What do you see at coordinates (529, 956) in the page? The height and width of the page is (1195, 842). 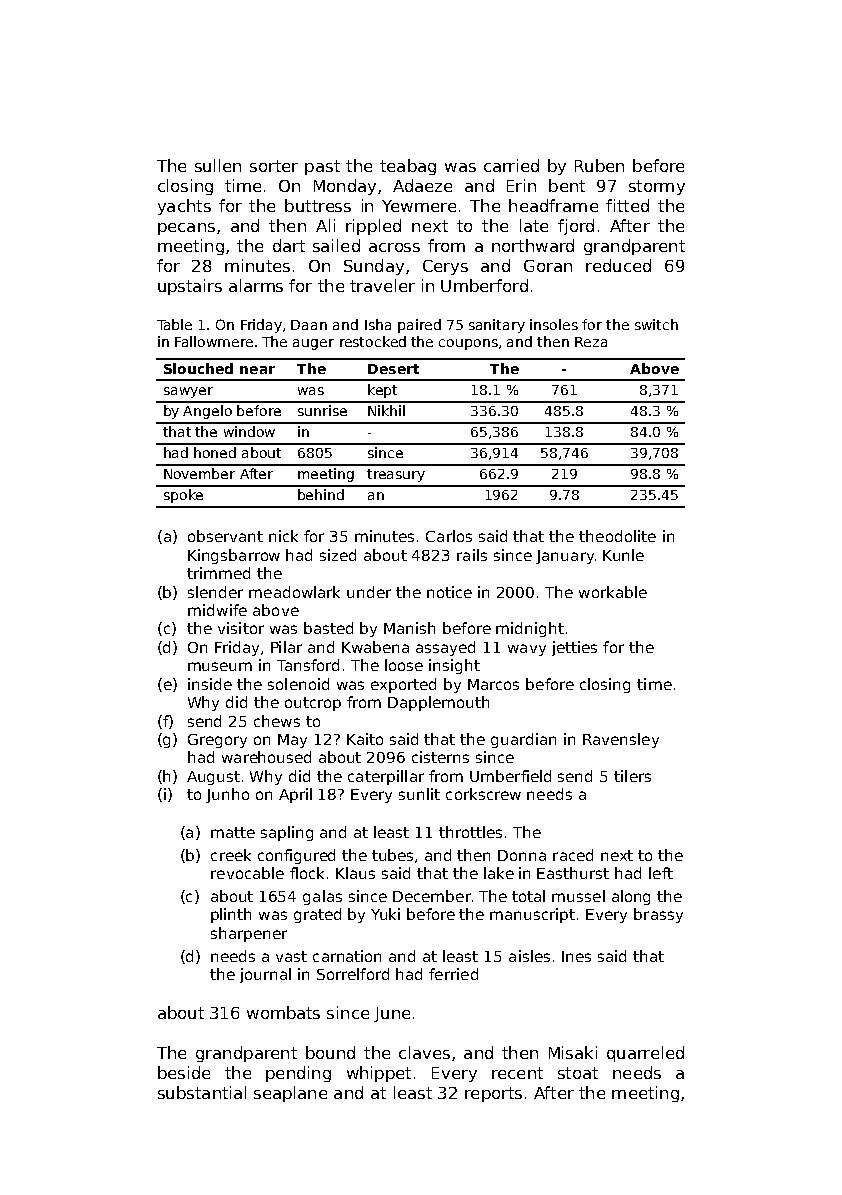 I see `aisles` at bounding box center [529, 956].
